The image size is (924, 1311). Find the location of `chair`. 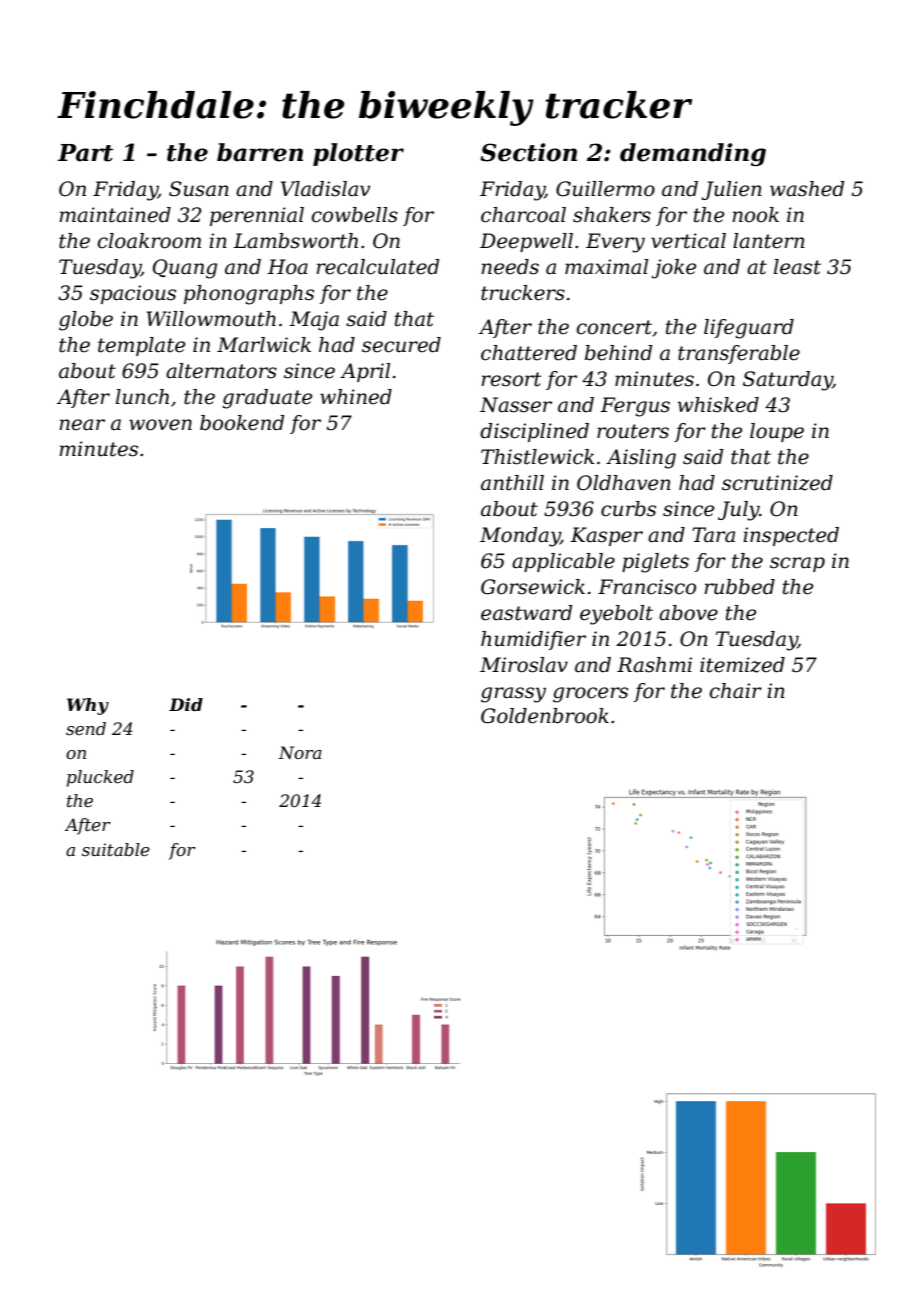

chair is located at coordinates (736, 691).
